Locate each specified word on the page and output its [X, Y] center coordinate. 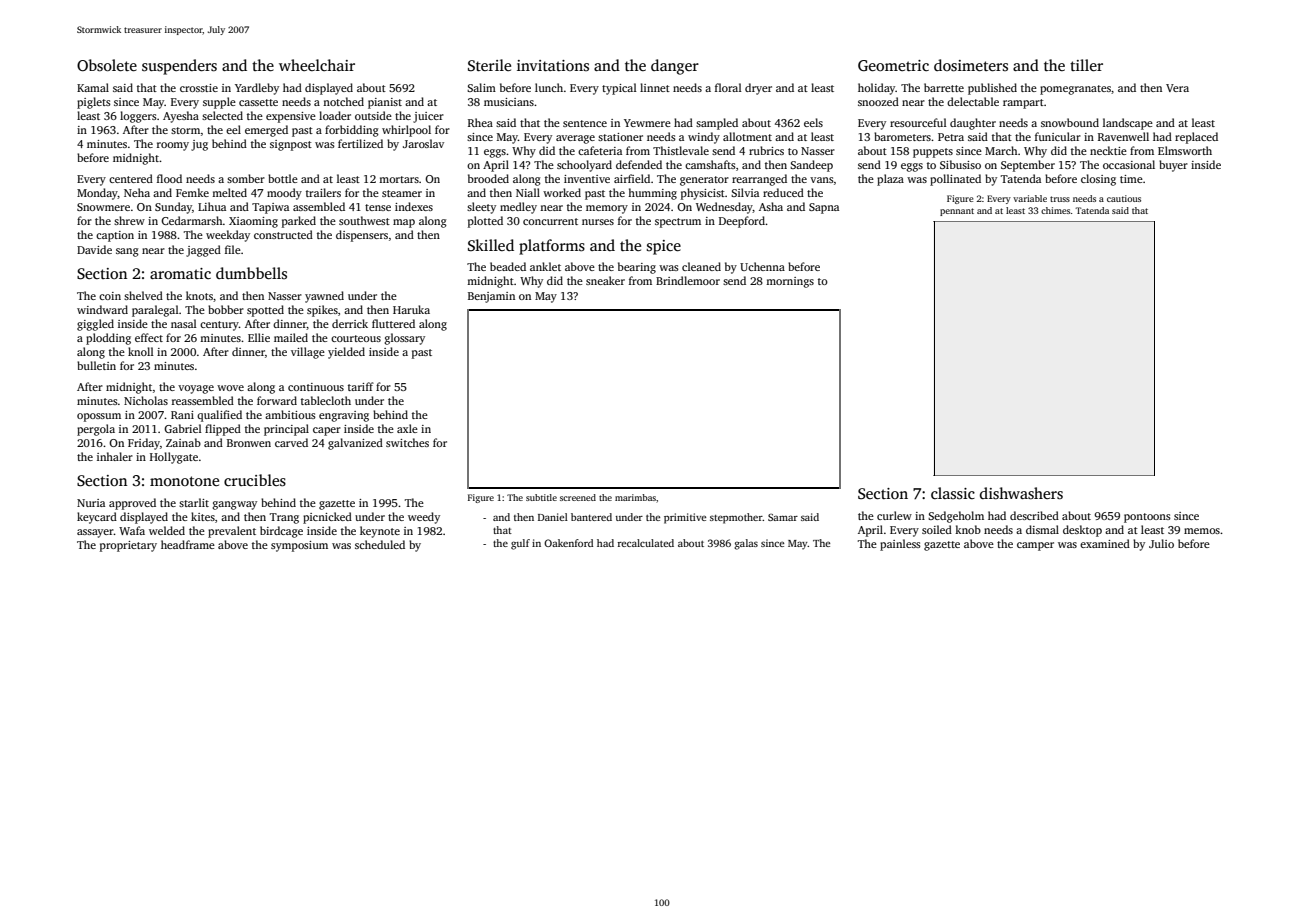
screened [578, 497]
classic [953, 493]
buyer [1173, 166]
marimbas [635, 497]
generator [704, 181]
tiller [1086, 65]
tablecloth [326, 400]
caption [115, 236]
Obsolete [107, 65]
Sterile [489, 65]
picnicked [327, 518]
